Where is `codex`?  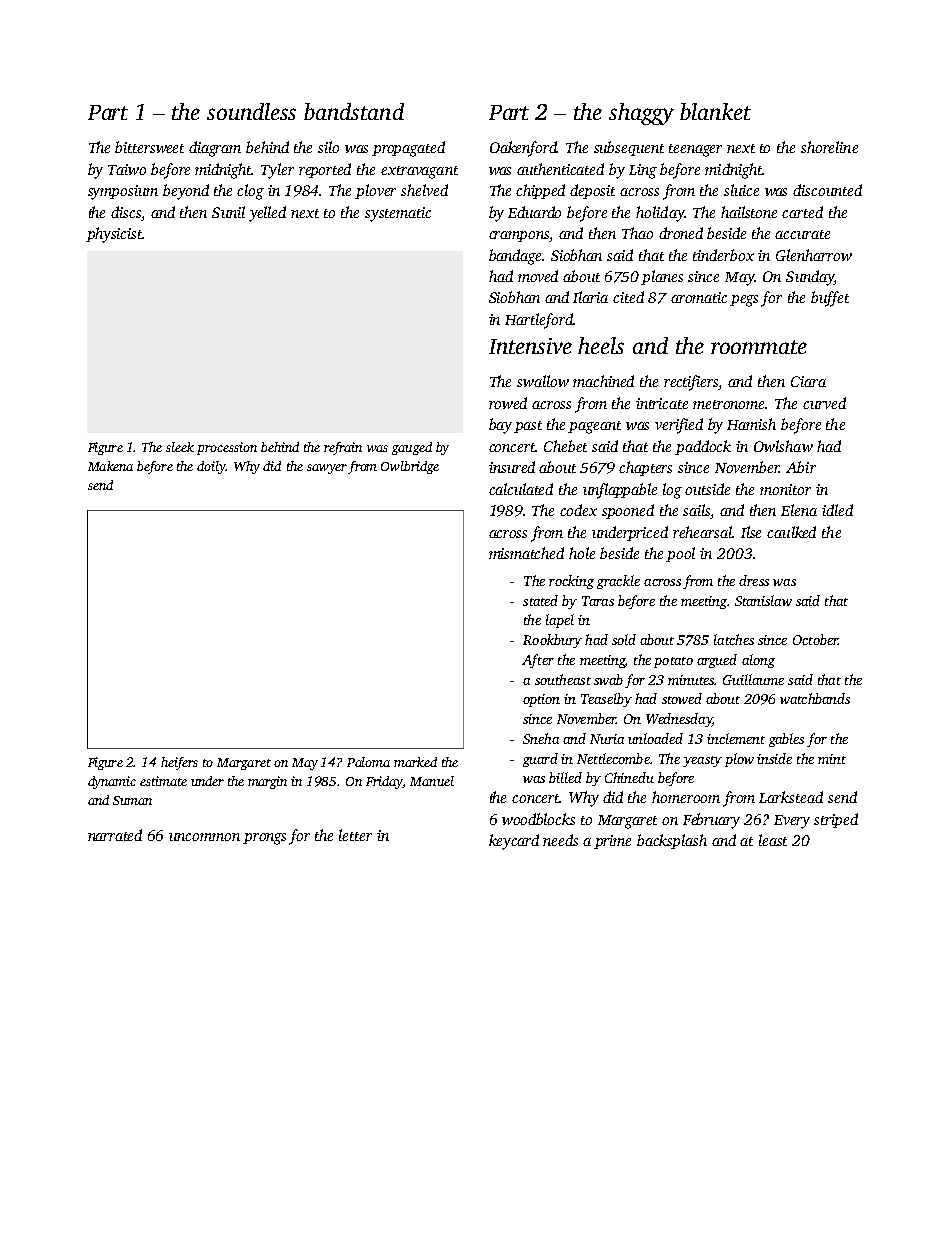 codex is located at coordinates (578, 510).
